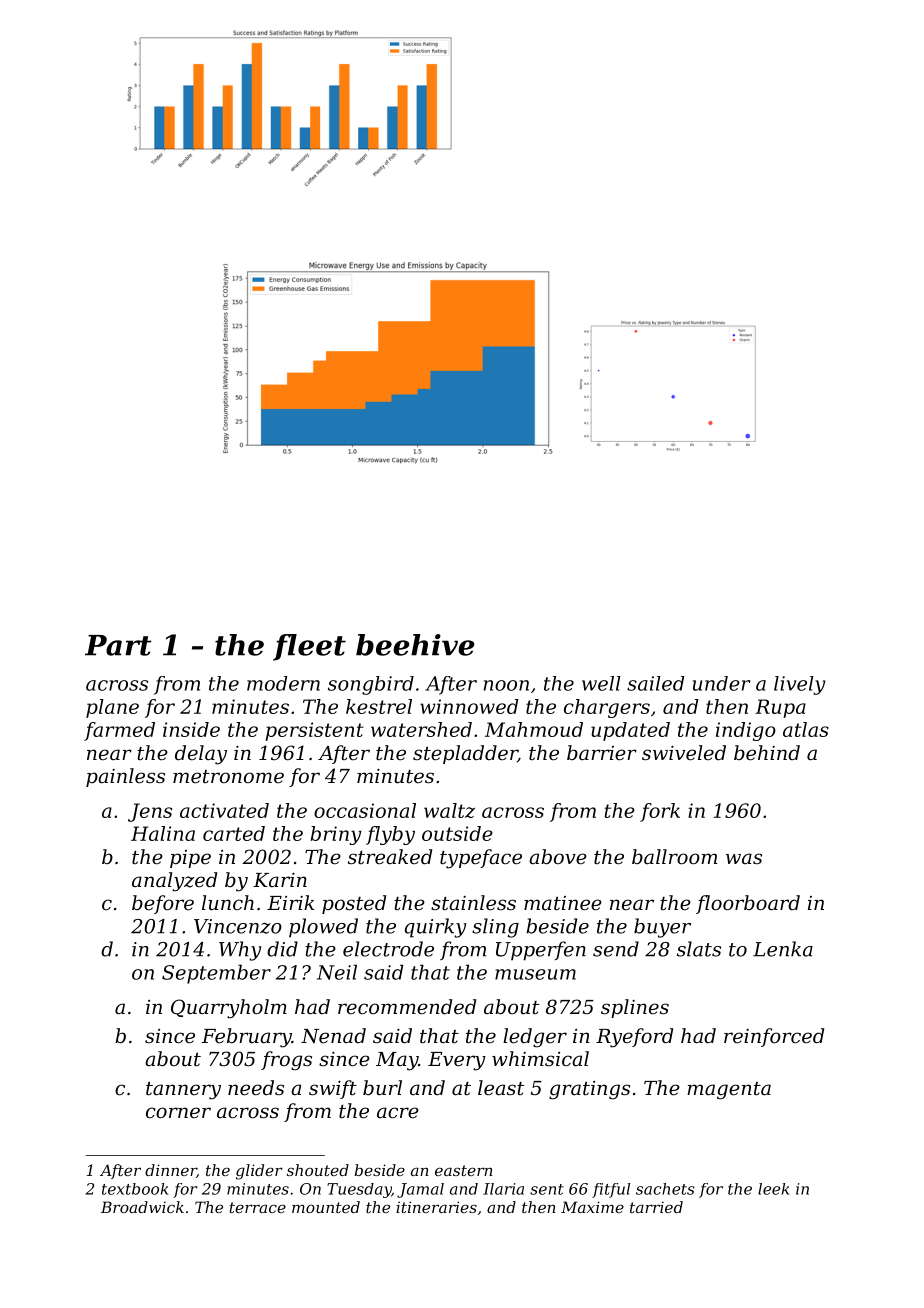  I want to click on buyer, so click(662, 928).
